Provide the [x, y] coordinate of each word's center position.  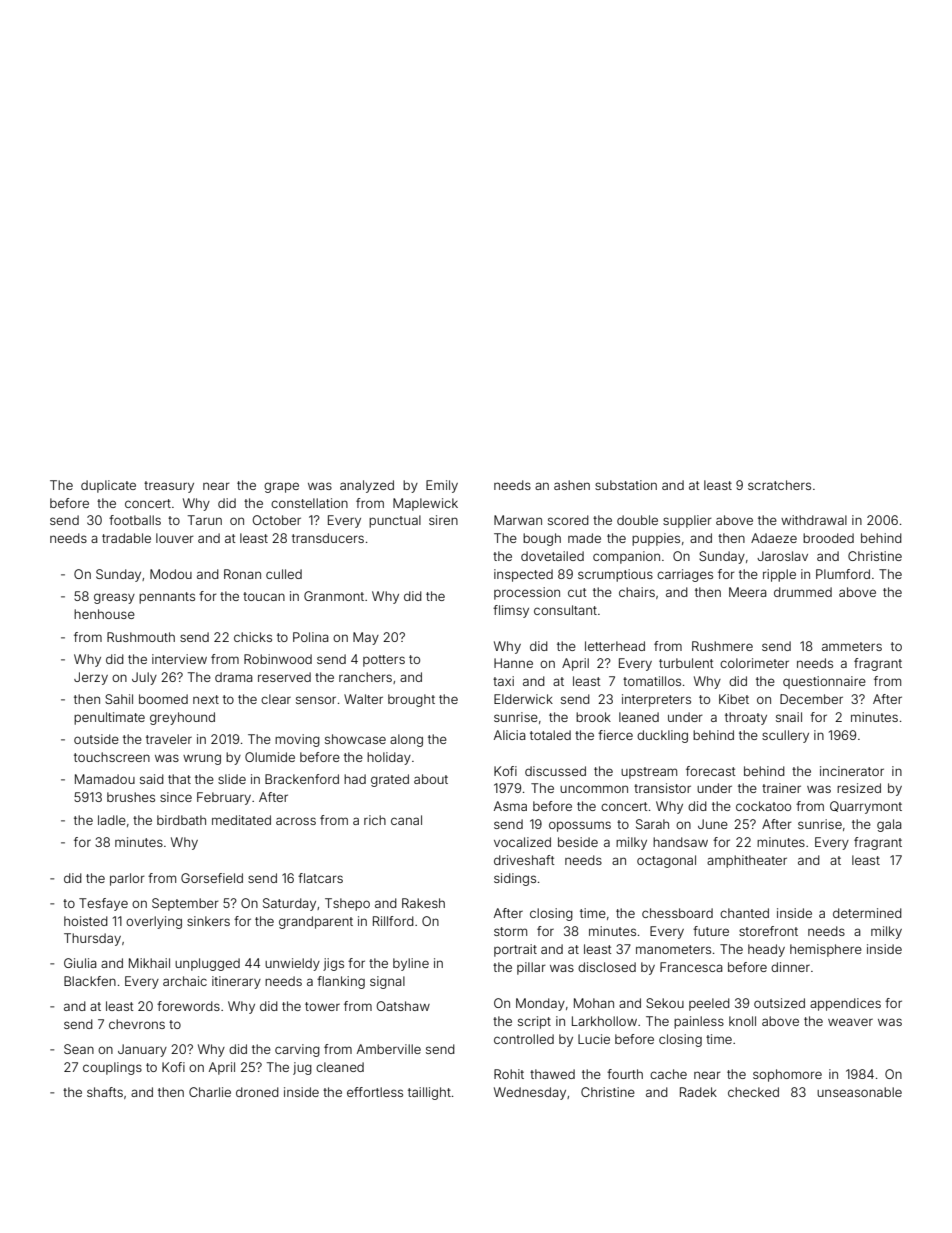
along [406, 740]
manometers [673, 949]
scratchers [779, 485]
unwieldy [292, 964]
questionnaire [824, 682]
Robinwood [278, 659]
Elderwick [523, 699]
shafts [105, 1092]
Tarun [205, 520]
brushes [131, 797]
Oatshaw [403, 1006]
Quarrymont [866, 807]
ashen [572, 485]
